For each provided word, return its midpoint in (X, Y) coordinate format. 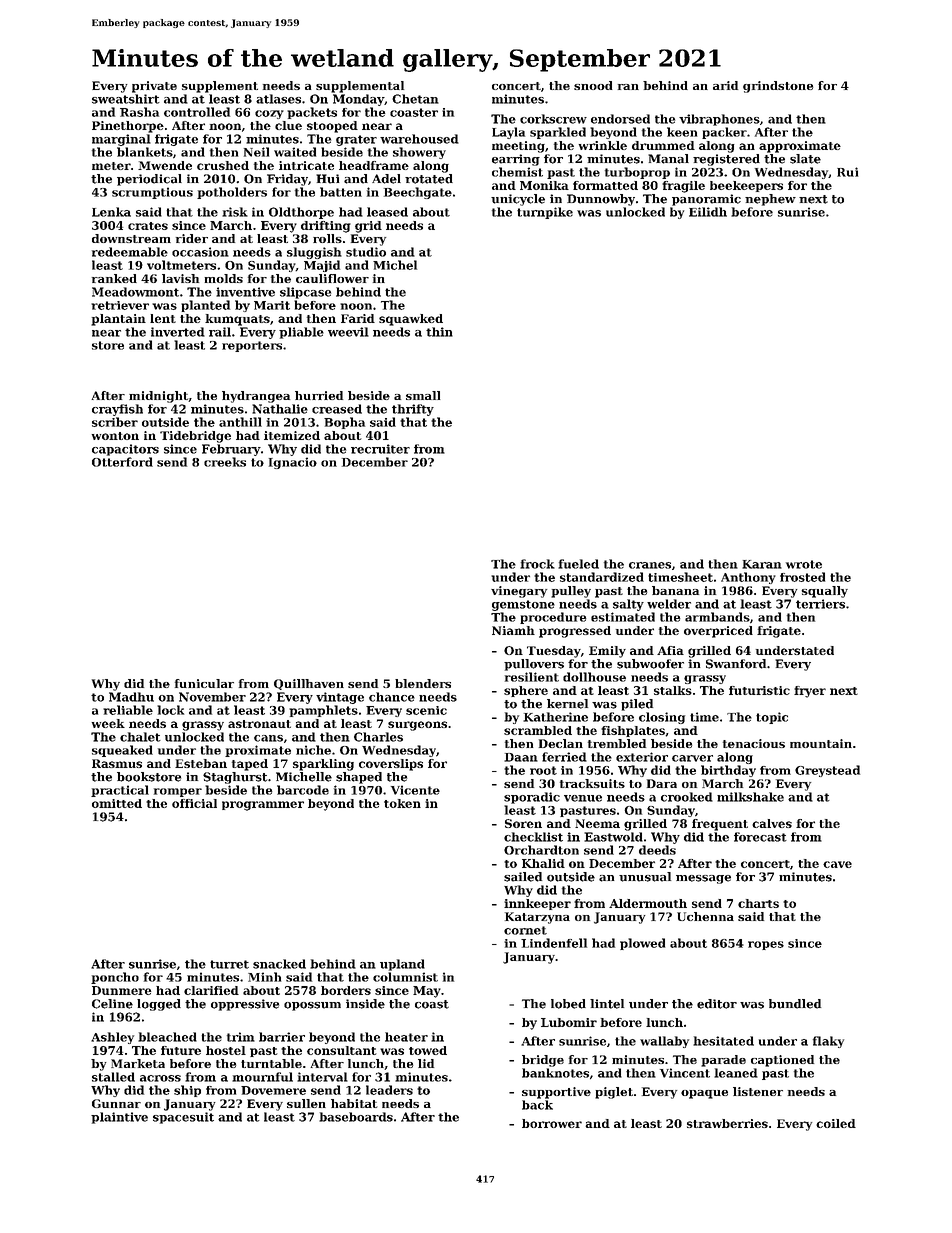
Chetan (415, 99)
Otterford (122, 462)
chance (392, 697)
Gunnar (116, 1103)
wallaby (664, 1042)
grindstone (778, 87)
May (427, 992)
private (154, 87)
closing (662, 718)
